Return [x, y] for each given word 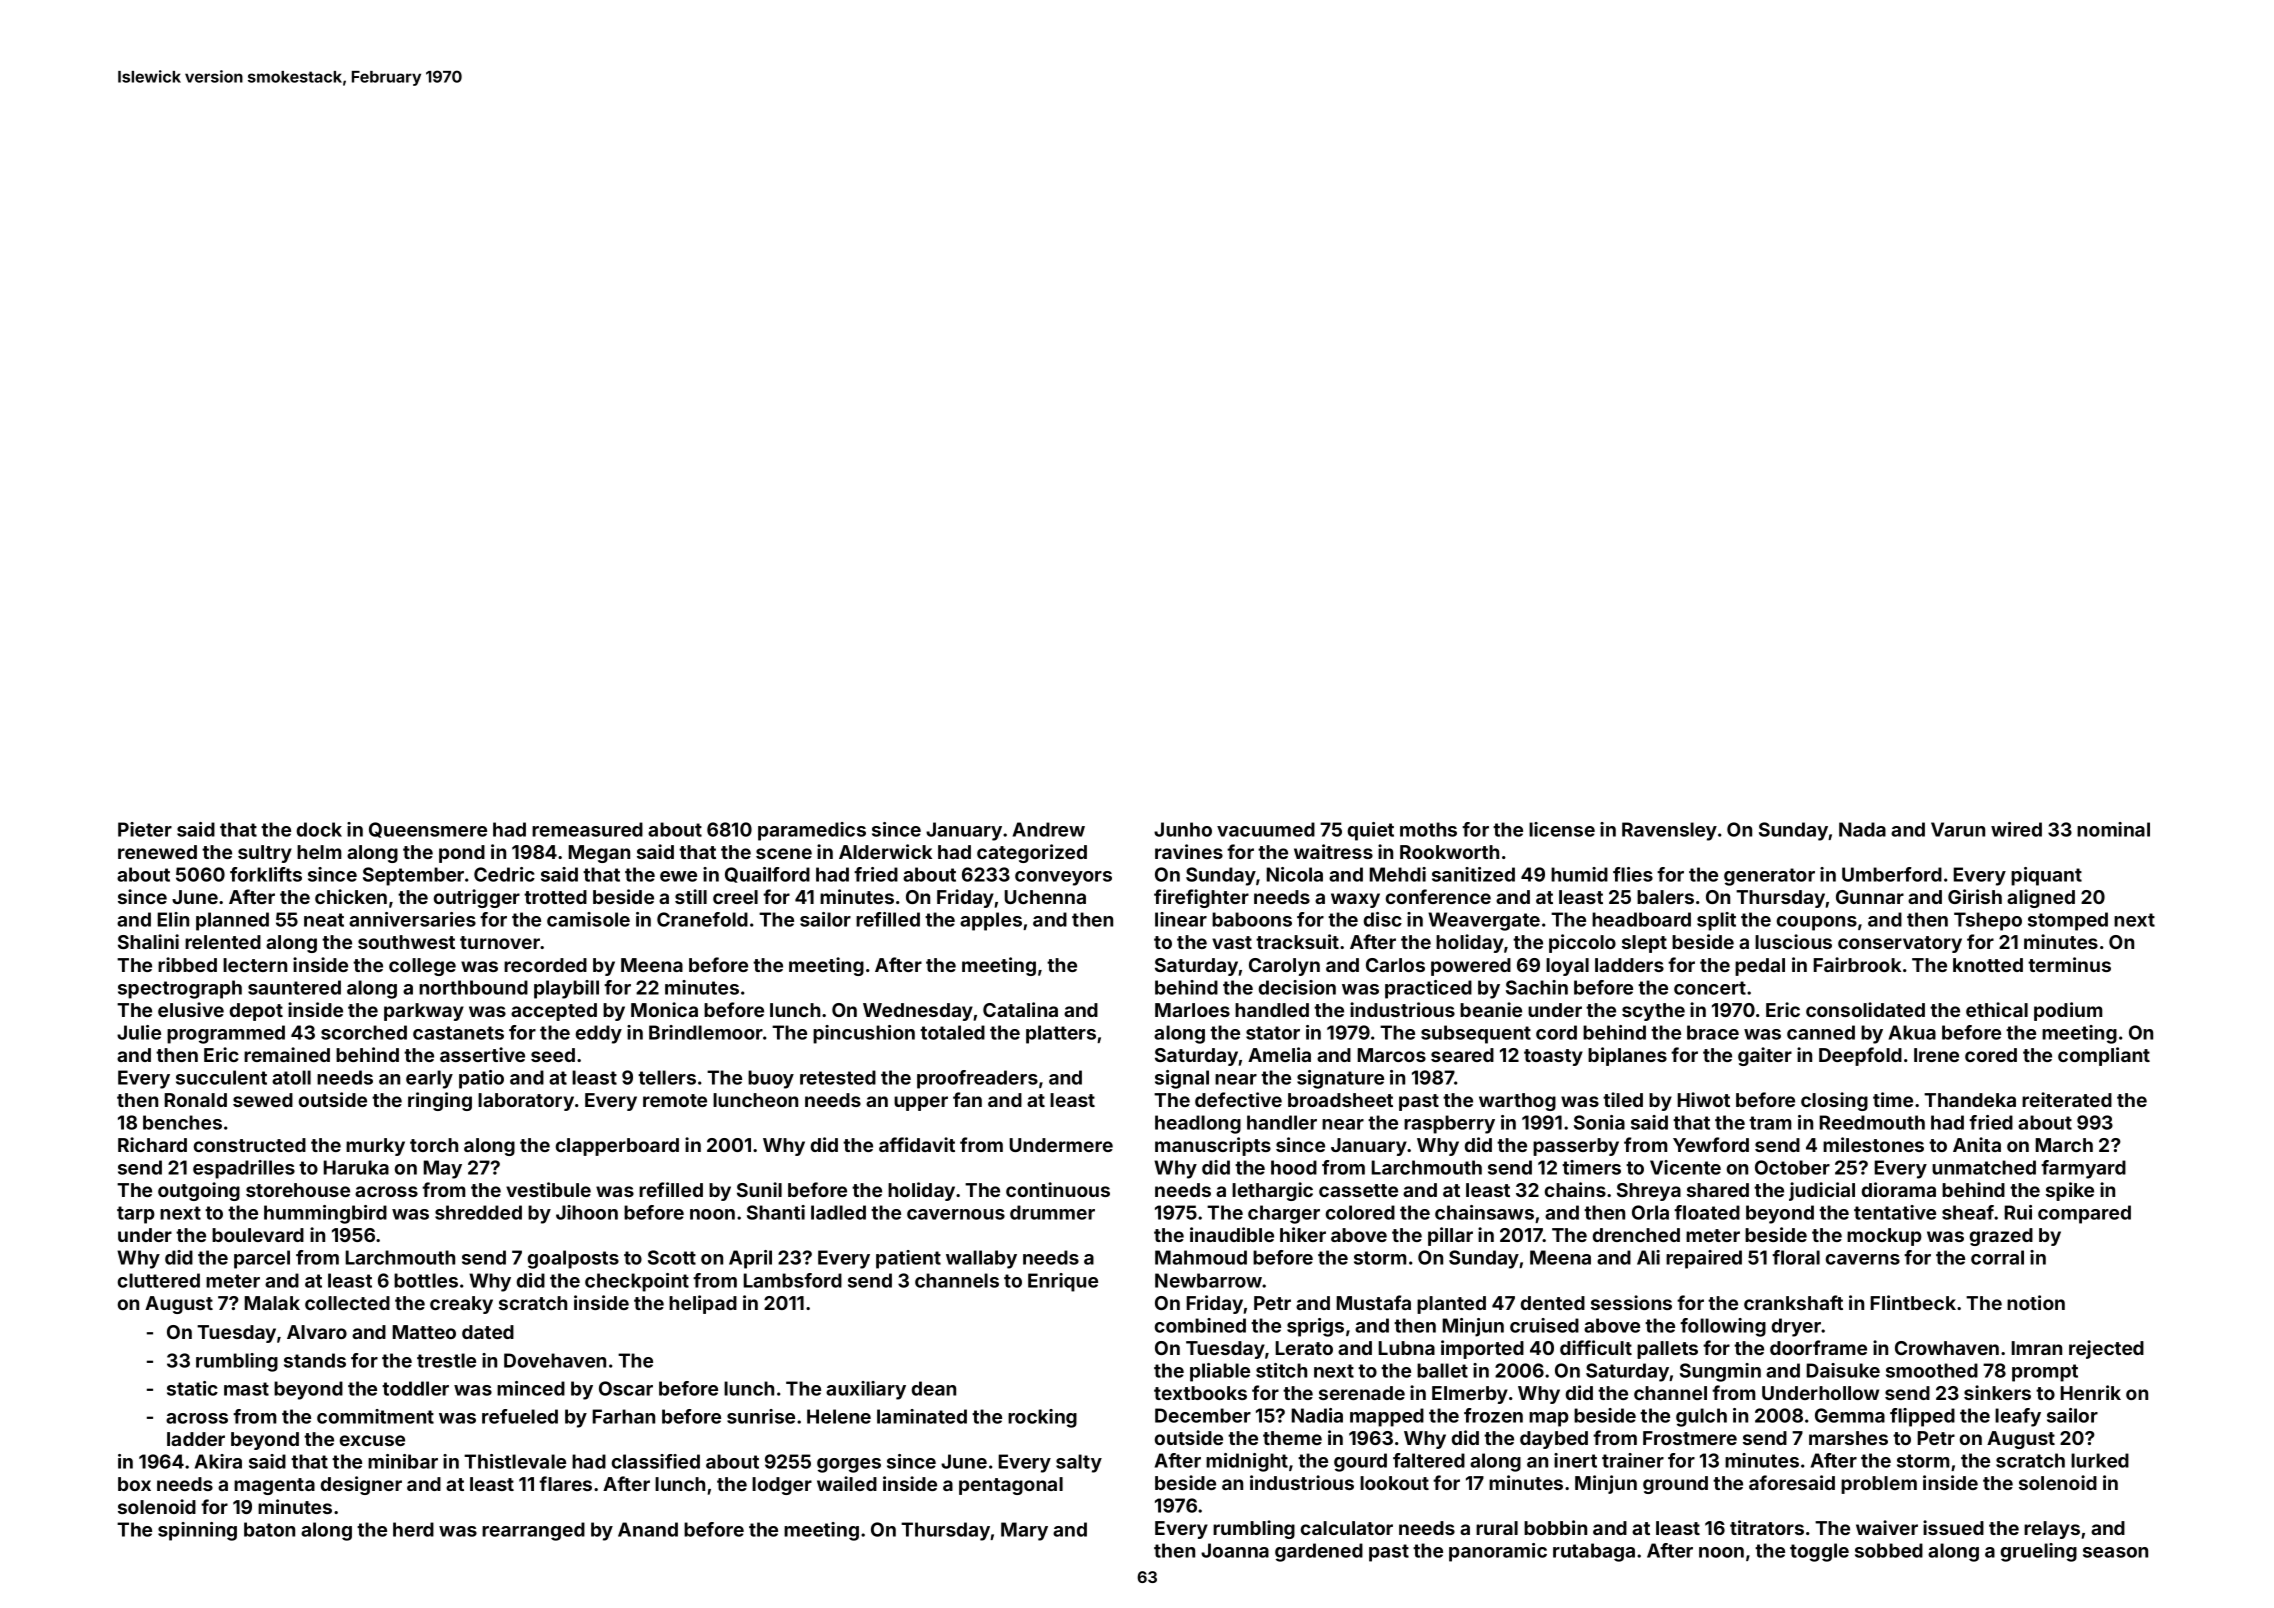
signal [1182, 1079]
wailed [847, 1483]
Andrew [1049, 829]
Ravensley [1669, 831]
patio [481, 1079]
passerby [1576, 1147]
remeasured [587, 829]
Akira [218, 1461]
